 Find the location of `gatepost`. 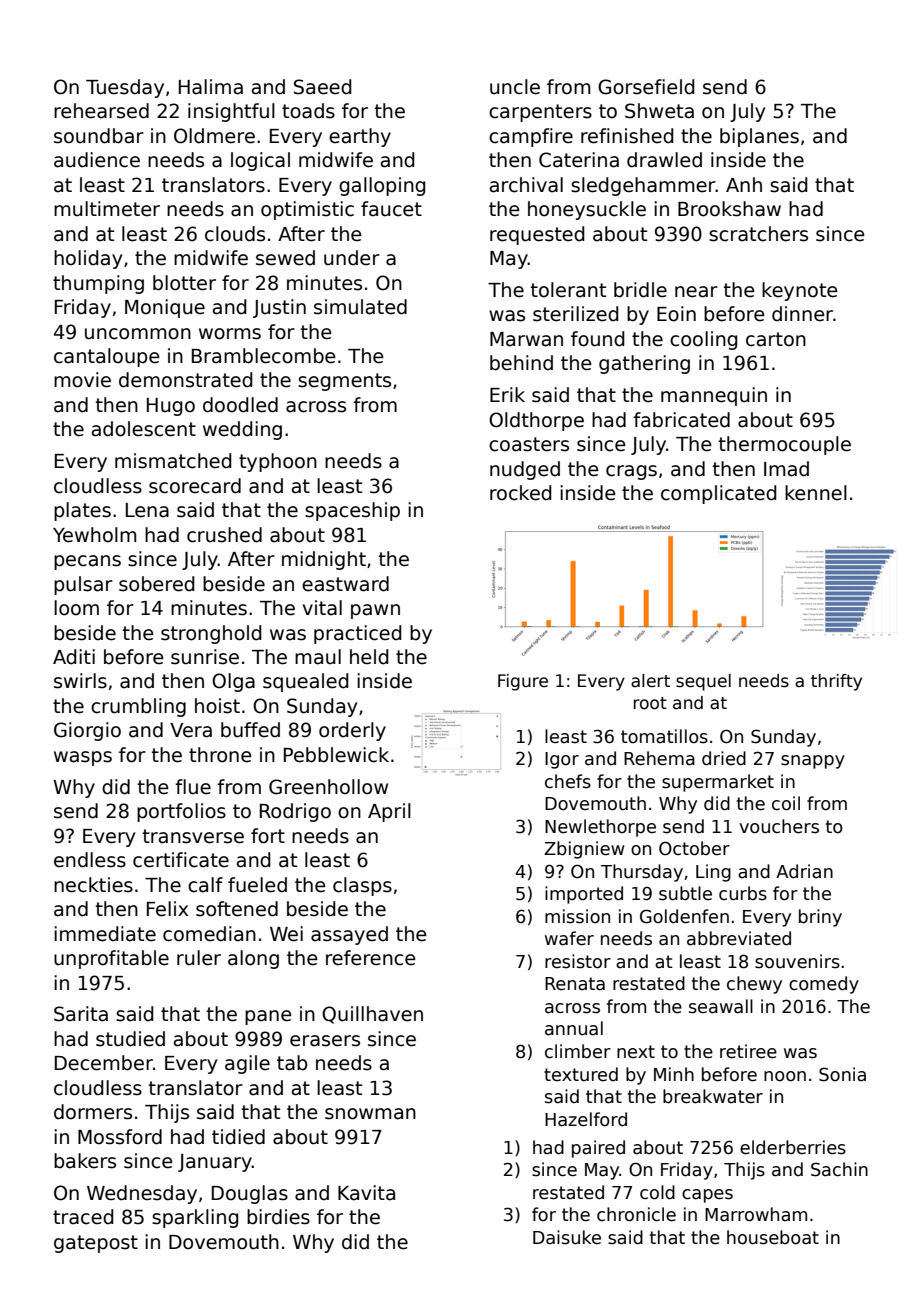

gatepost is located at coordinates (96, 1244).
